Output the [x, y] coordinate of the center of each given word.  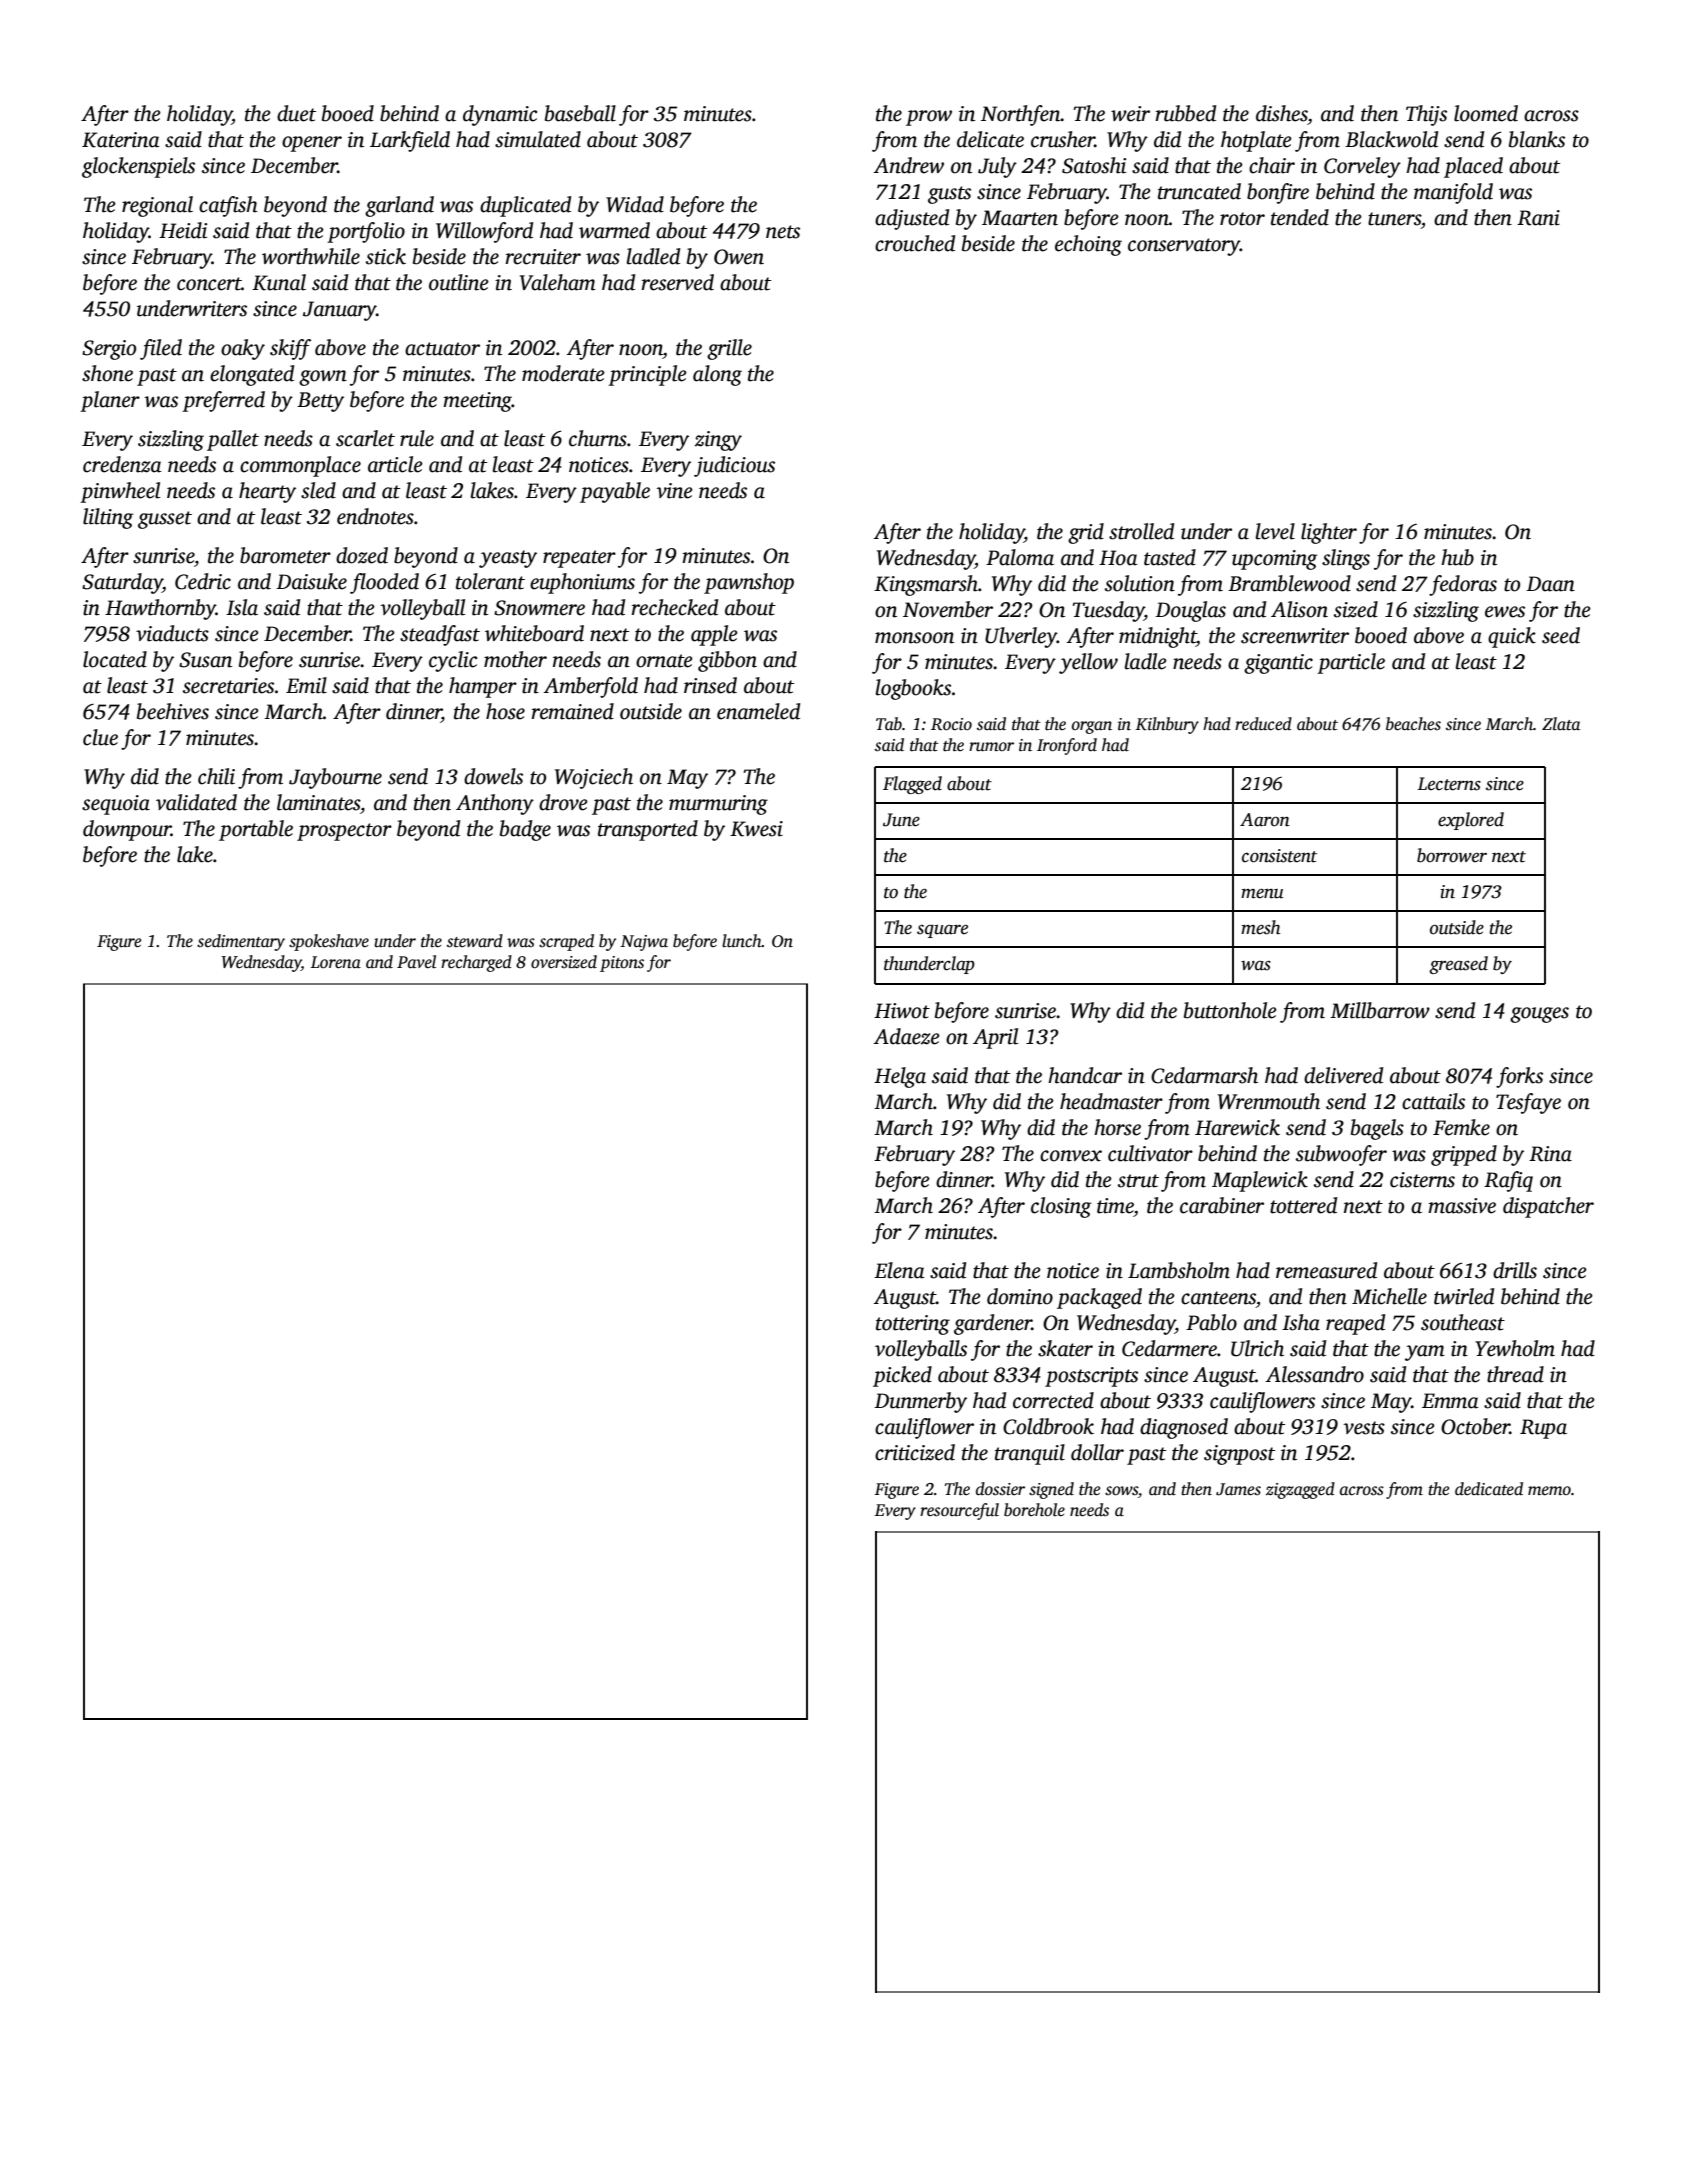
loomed [1486, 113]
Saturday [122, 583]
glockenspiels [138, 167]
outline [459, 282]
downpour [127, 830]
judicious [734, 466]
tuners [1394, 219]
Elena [899, 1270]
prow [929, 118]
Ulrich [1257, 1348]
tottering [913, 1325]
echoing [1088, 245]
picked [902, 1376]
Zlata [1561, 724]
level [1275, 531]
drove [563, 802]
